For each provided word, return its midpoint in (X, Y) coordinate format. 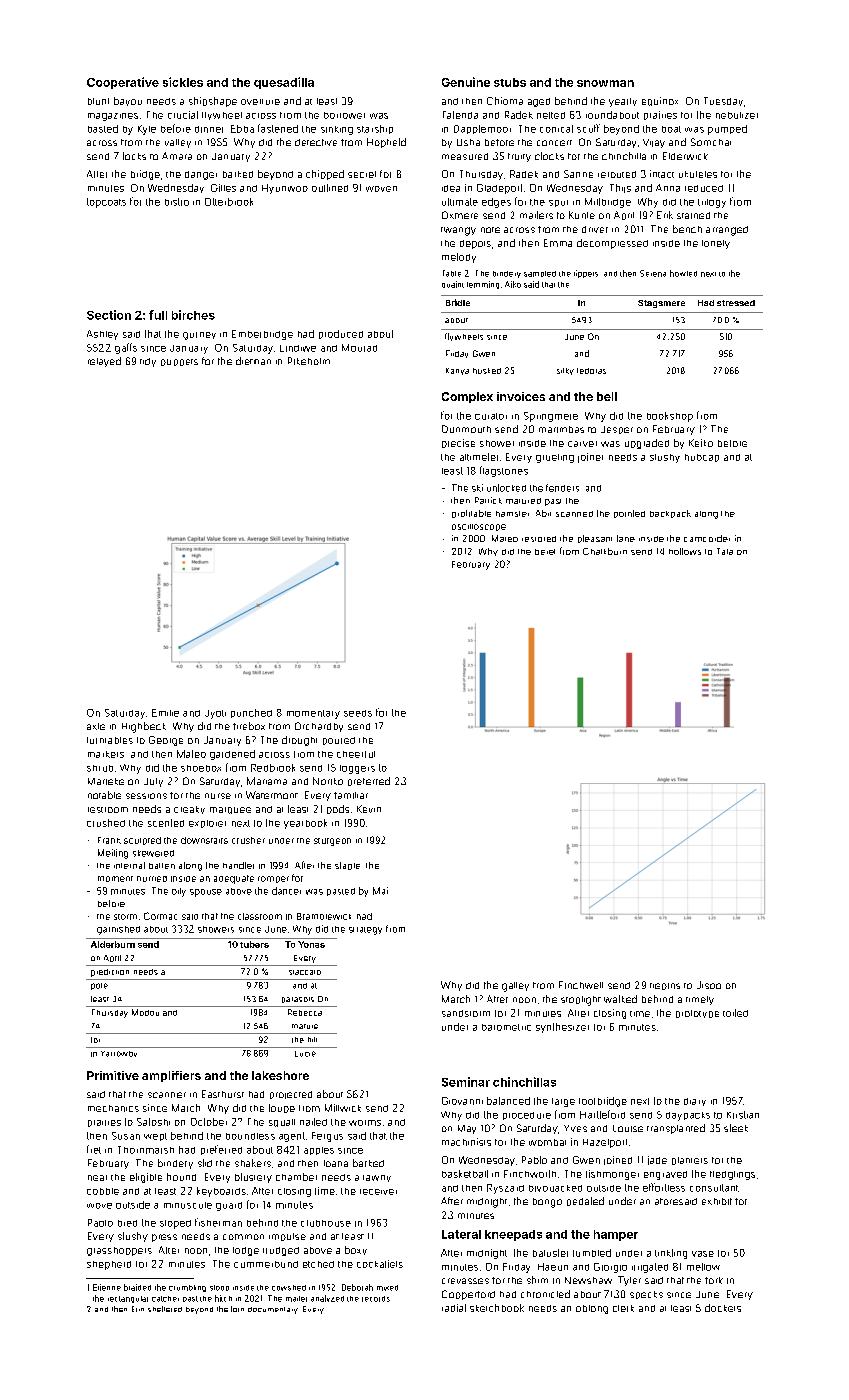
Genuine (466, 82)
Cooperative (123, 83)
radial (454, 1308)
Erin (138, 1309)
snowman (605, 83)
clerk (623, 1308)
